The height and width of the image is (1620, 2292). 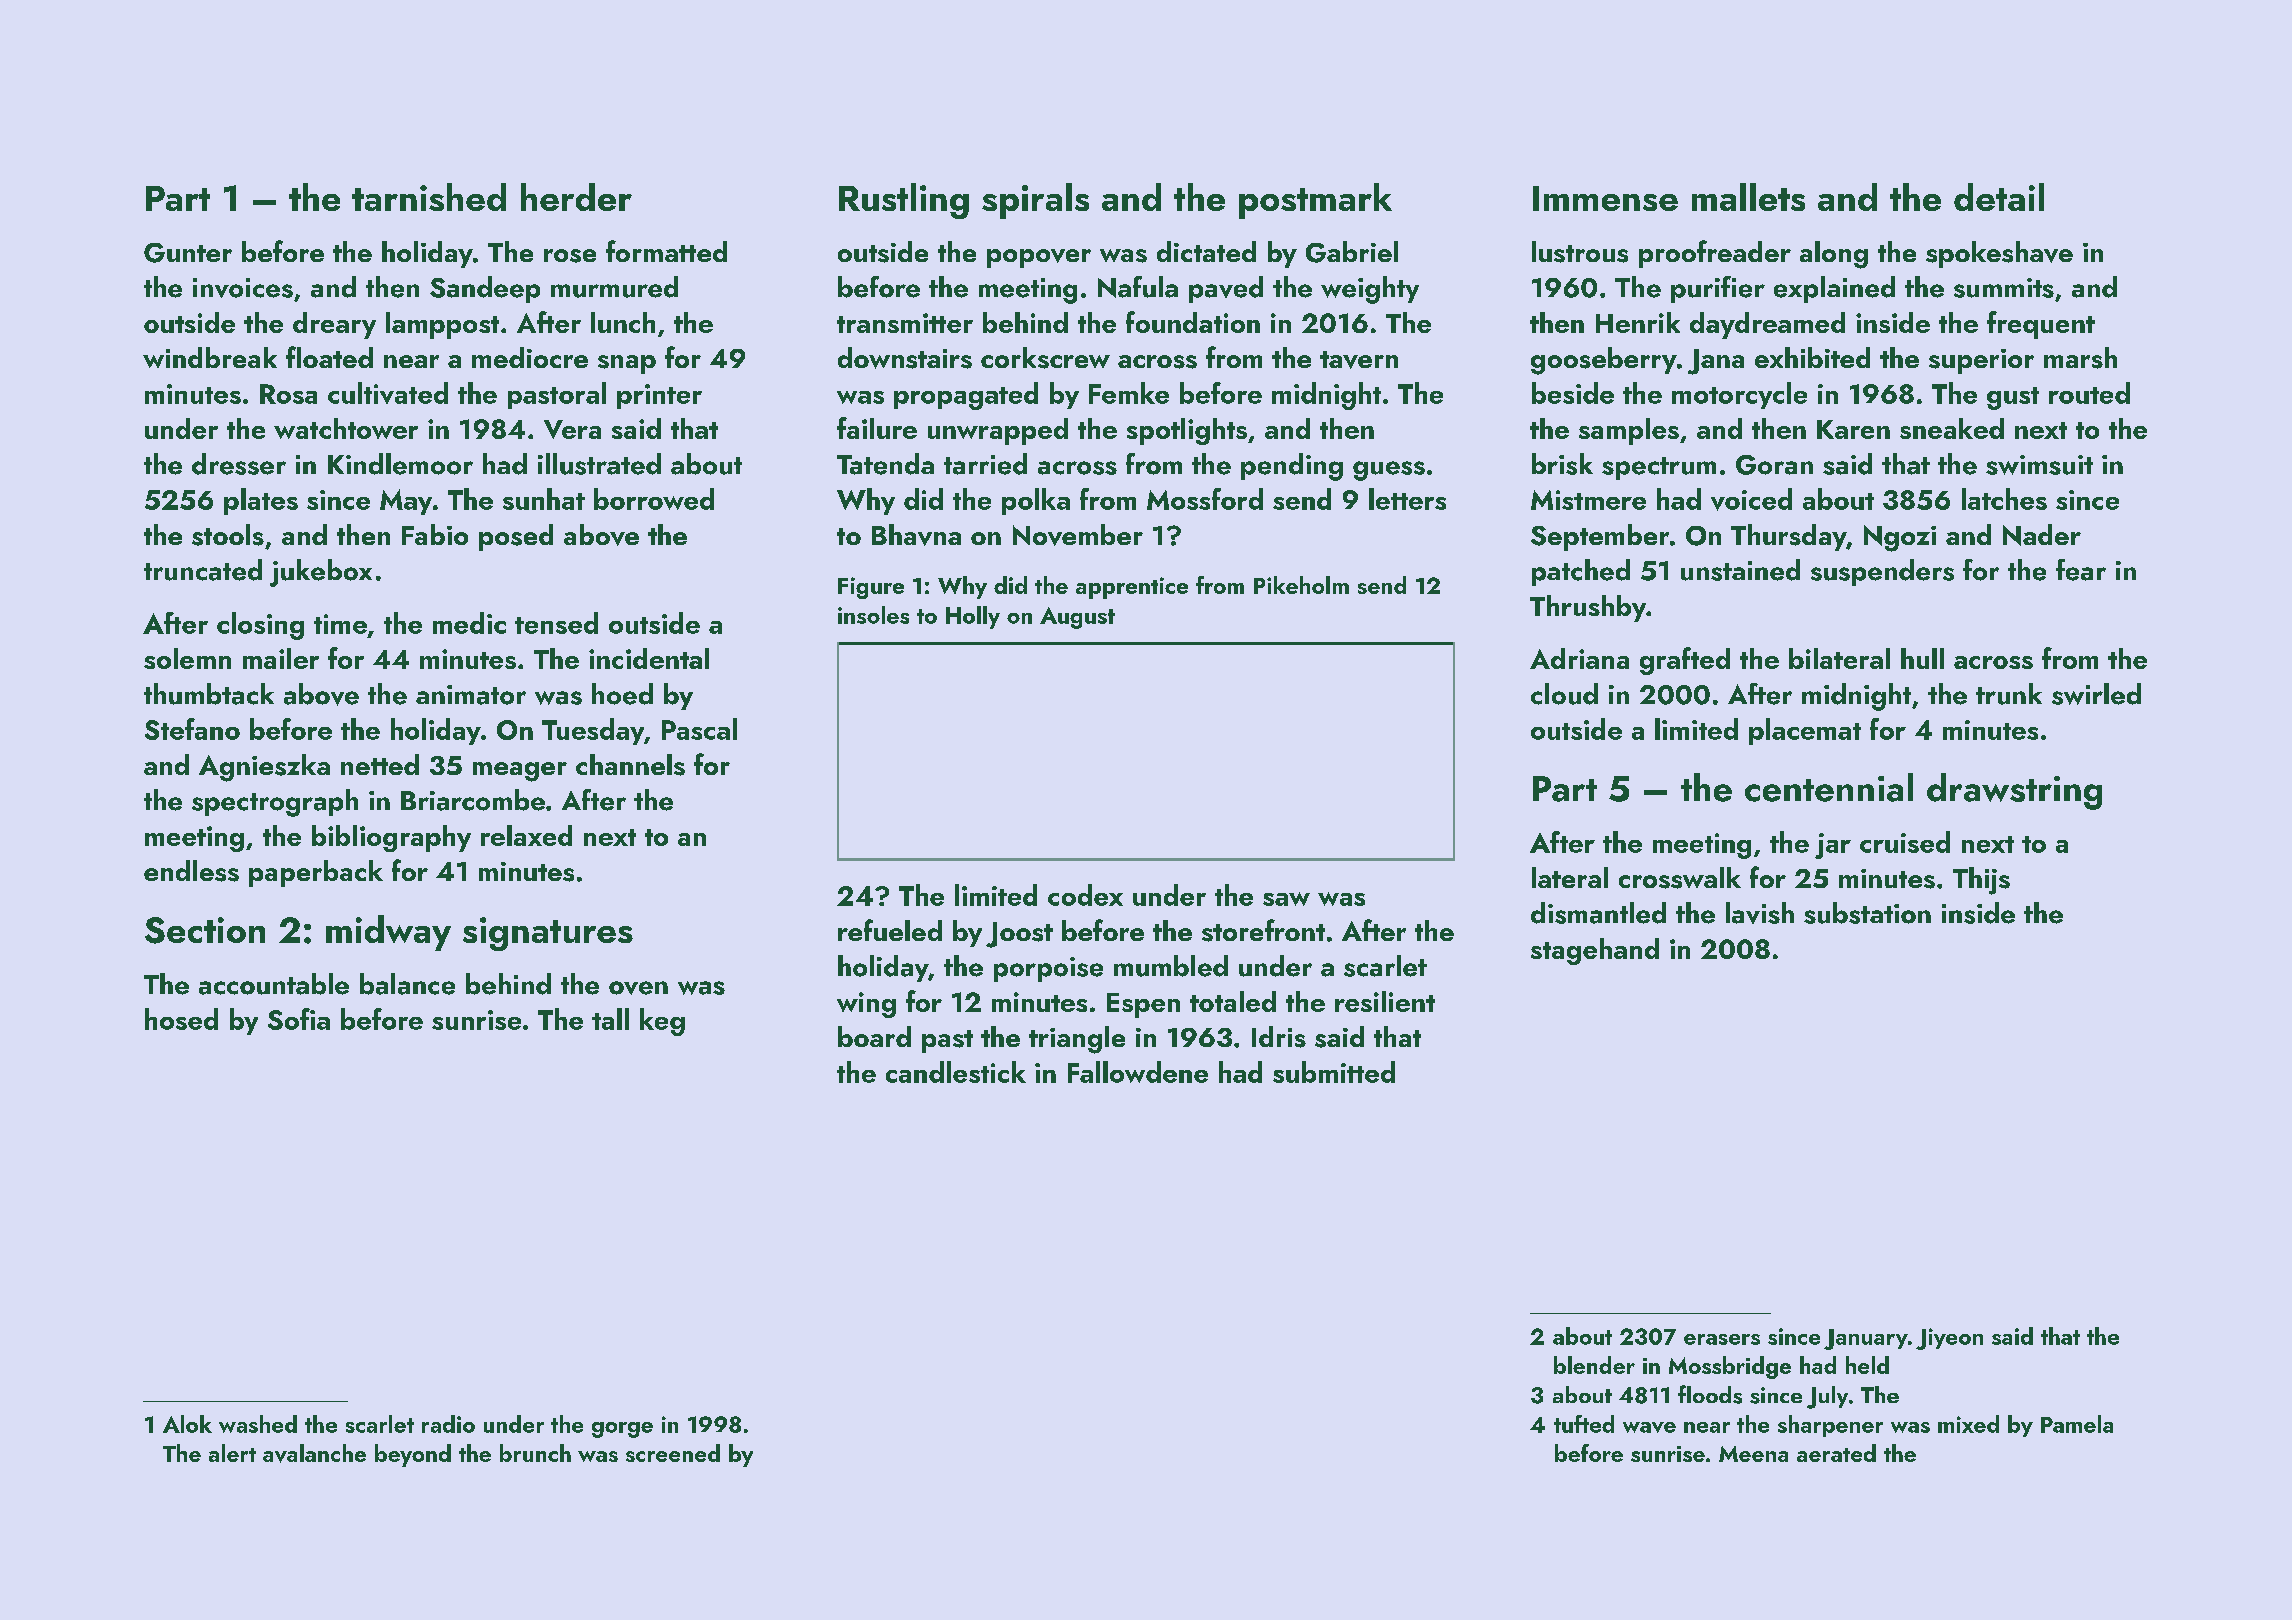 I want to click on Immense, so click(x=1605, y=198).
